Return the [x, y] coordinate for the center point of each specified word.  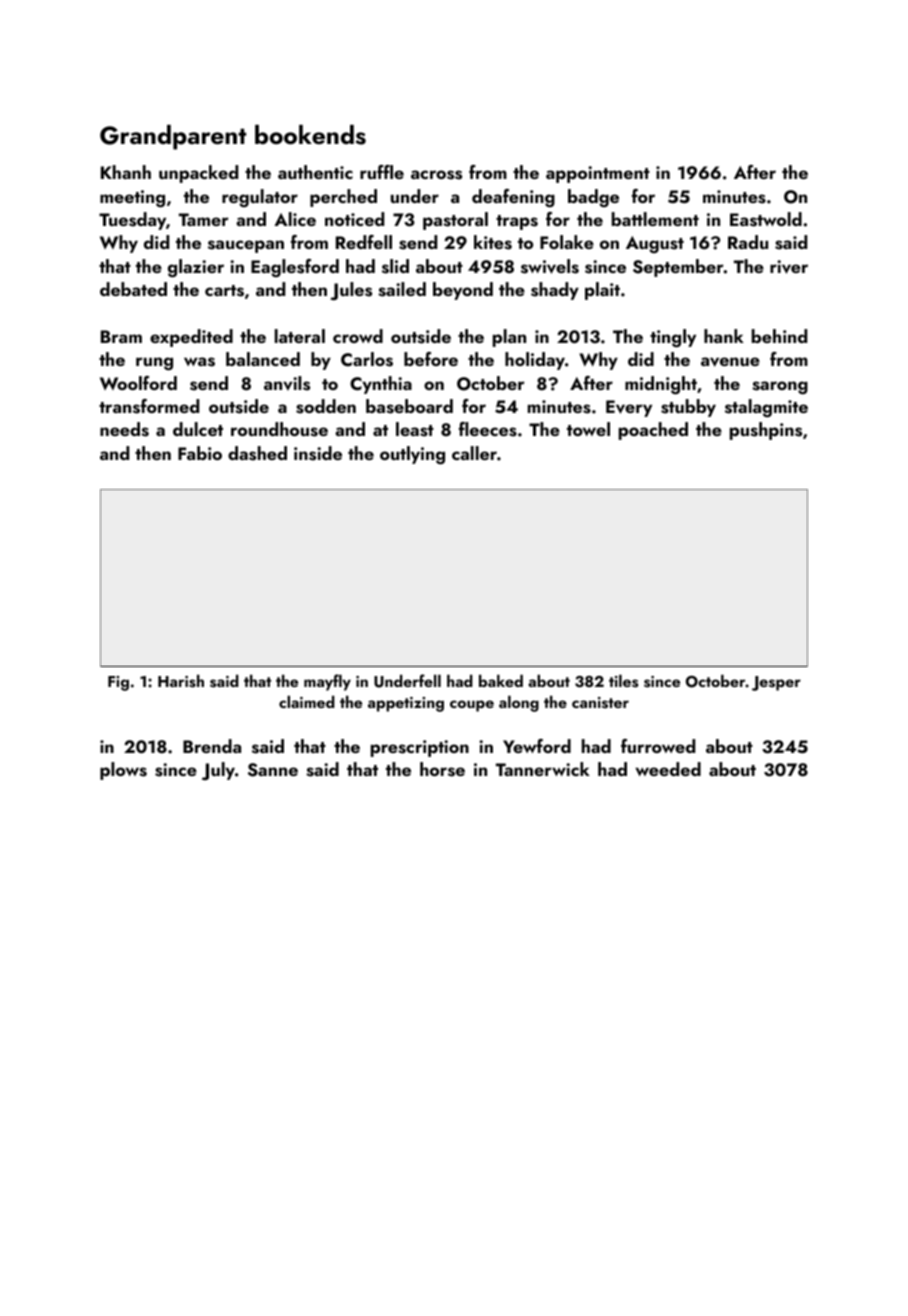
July [218, 771]
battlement [655, 219]
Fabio [200, 453]
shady [555, 291]
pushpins [766, 431]
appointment [598, 174]
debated [133, 289]
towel [588, 429]
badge [593, 198]
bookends [310, 135]
